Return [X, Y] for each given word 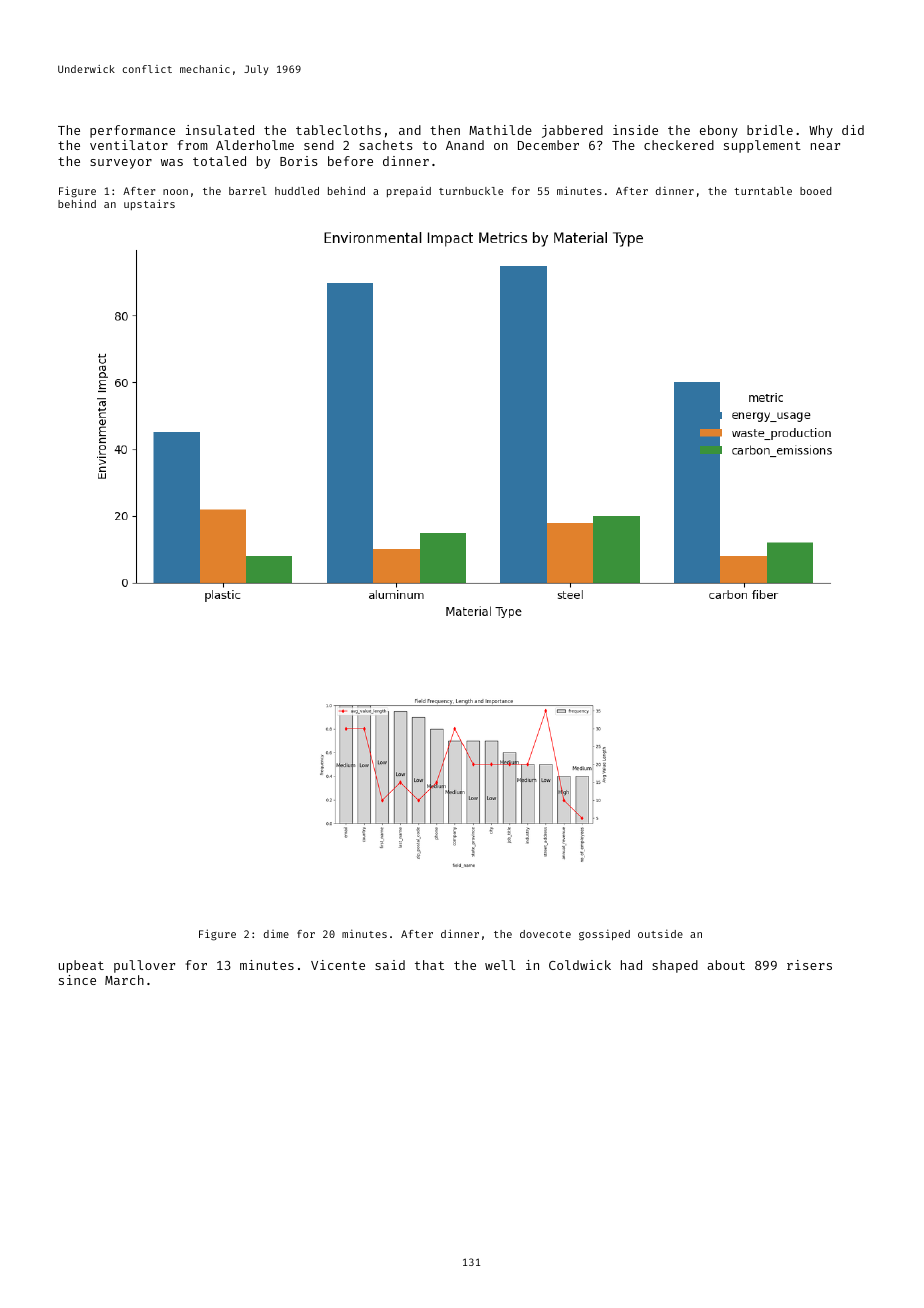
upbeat [81, 966]
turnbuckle [471, 191]
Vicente [338, 965]
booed [815, 191]
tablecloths [338, 130]
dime [276, 934]
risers [809, 965]
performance [132, 131]
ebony [719, 131]
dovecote [545, 934]
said [390, 965]
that [429, 965]
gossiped [604, 935]
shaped [675, 966]
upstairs [149, 204]
